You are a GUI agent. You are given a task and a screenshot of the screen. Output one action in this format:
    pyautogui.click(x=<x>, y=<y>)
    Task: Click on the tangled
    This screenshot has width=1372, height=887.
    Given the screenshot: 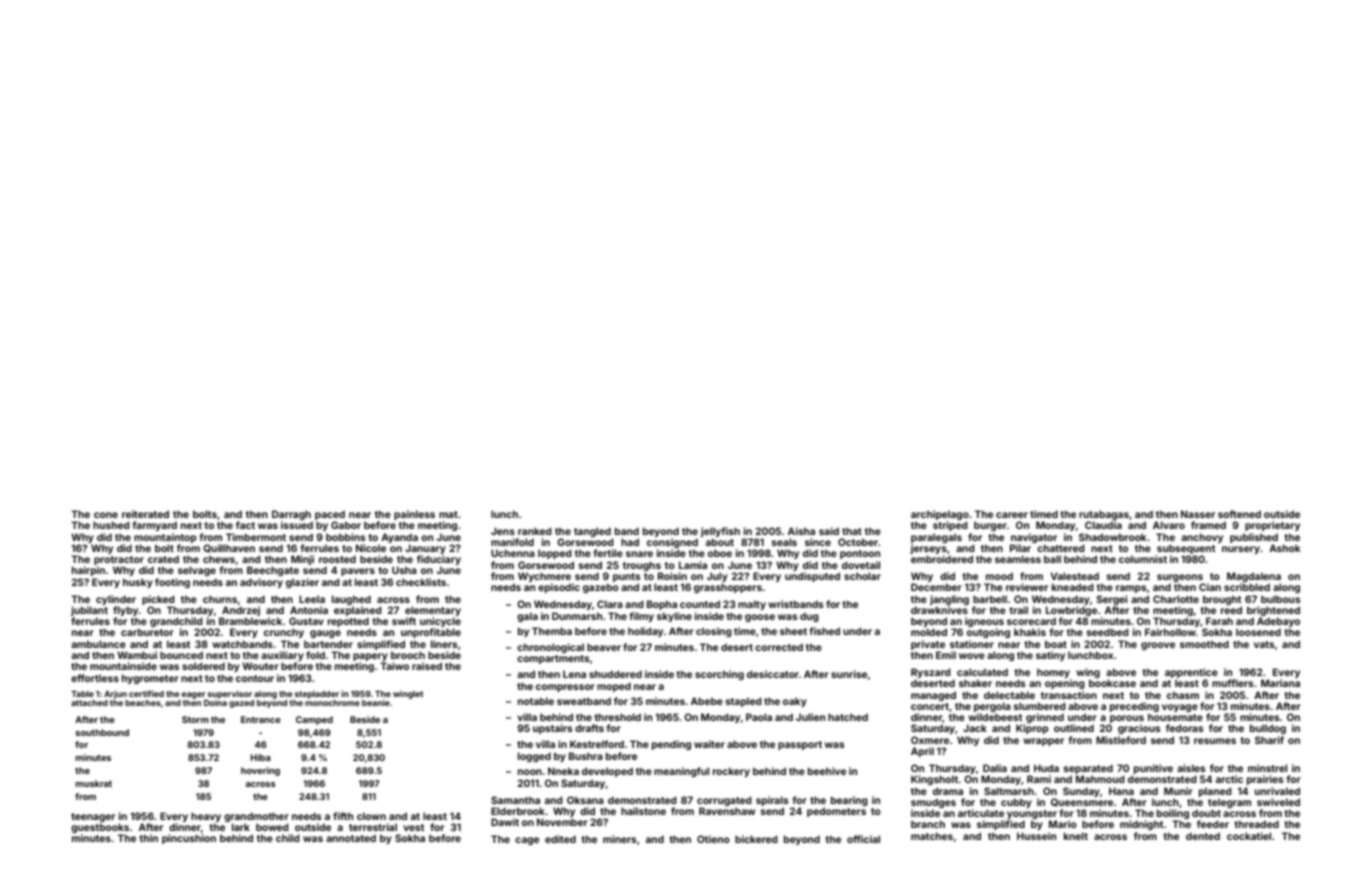 What is the action you would take?
    pyautogui.click(x=592, y=532)
